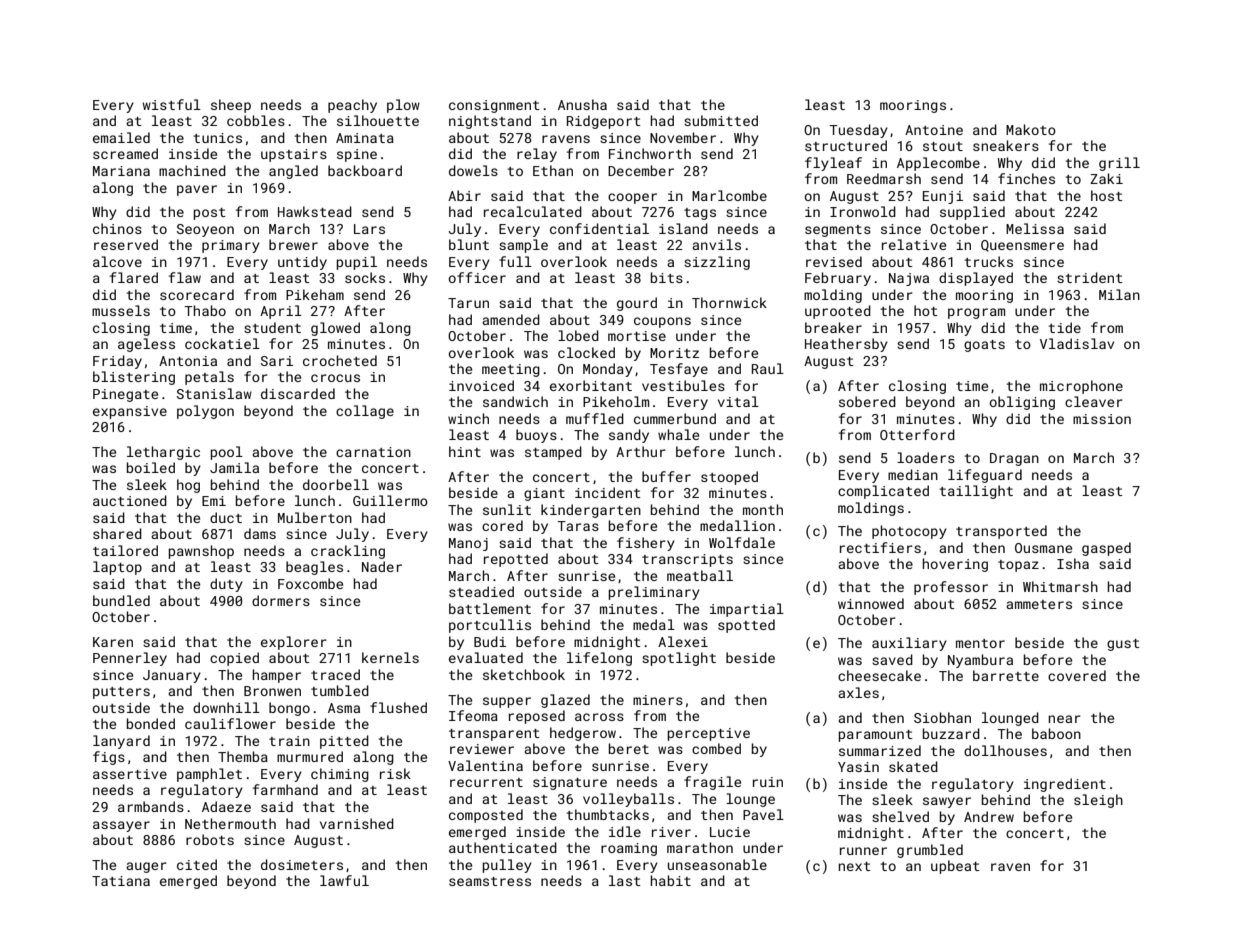 The image size is (1233, 952). I want to click on Milan, so click(1119, 294).
